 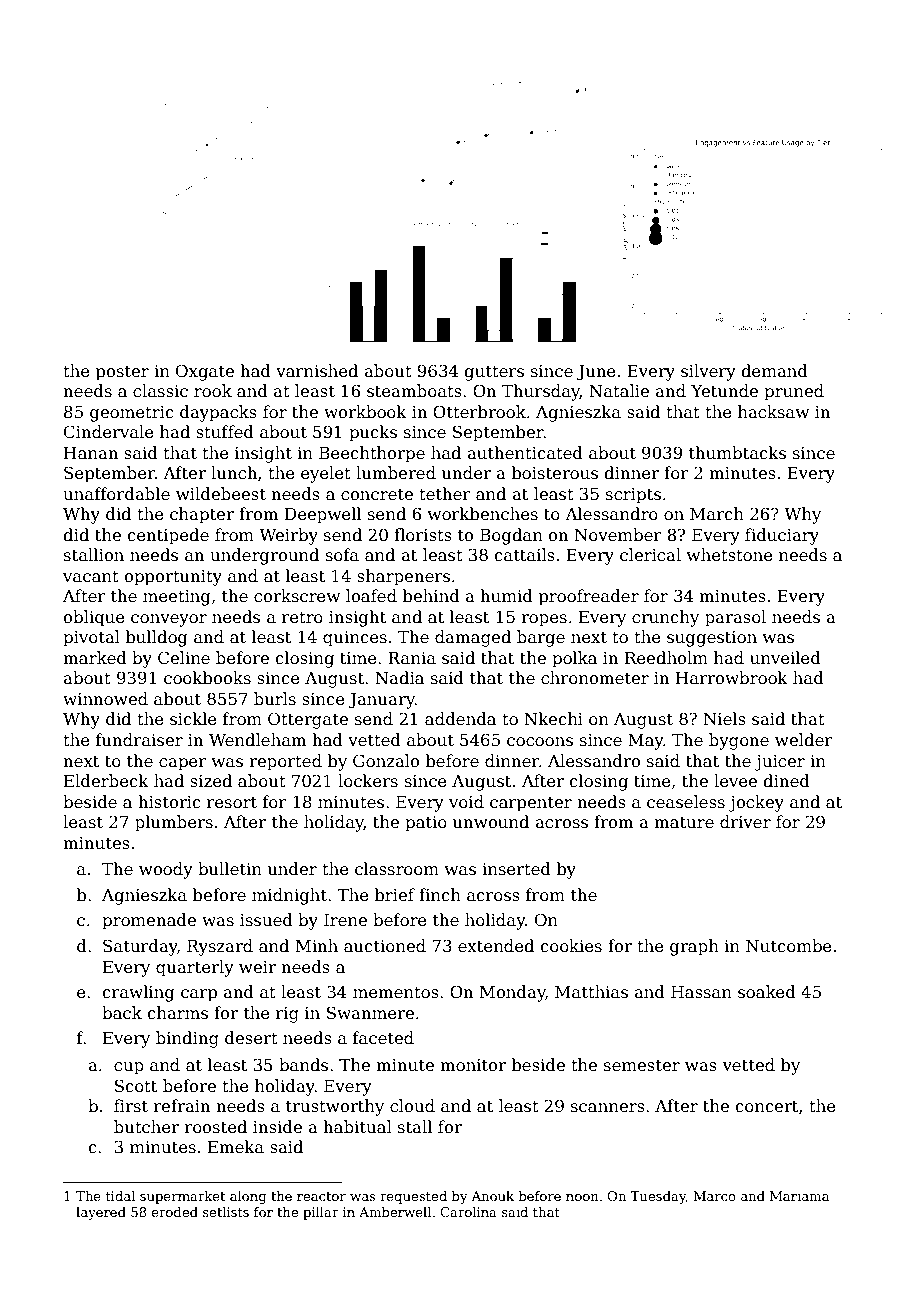 I want to click on back, so click(x=122, y=1013).
